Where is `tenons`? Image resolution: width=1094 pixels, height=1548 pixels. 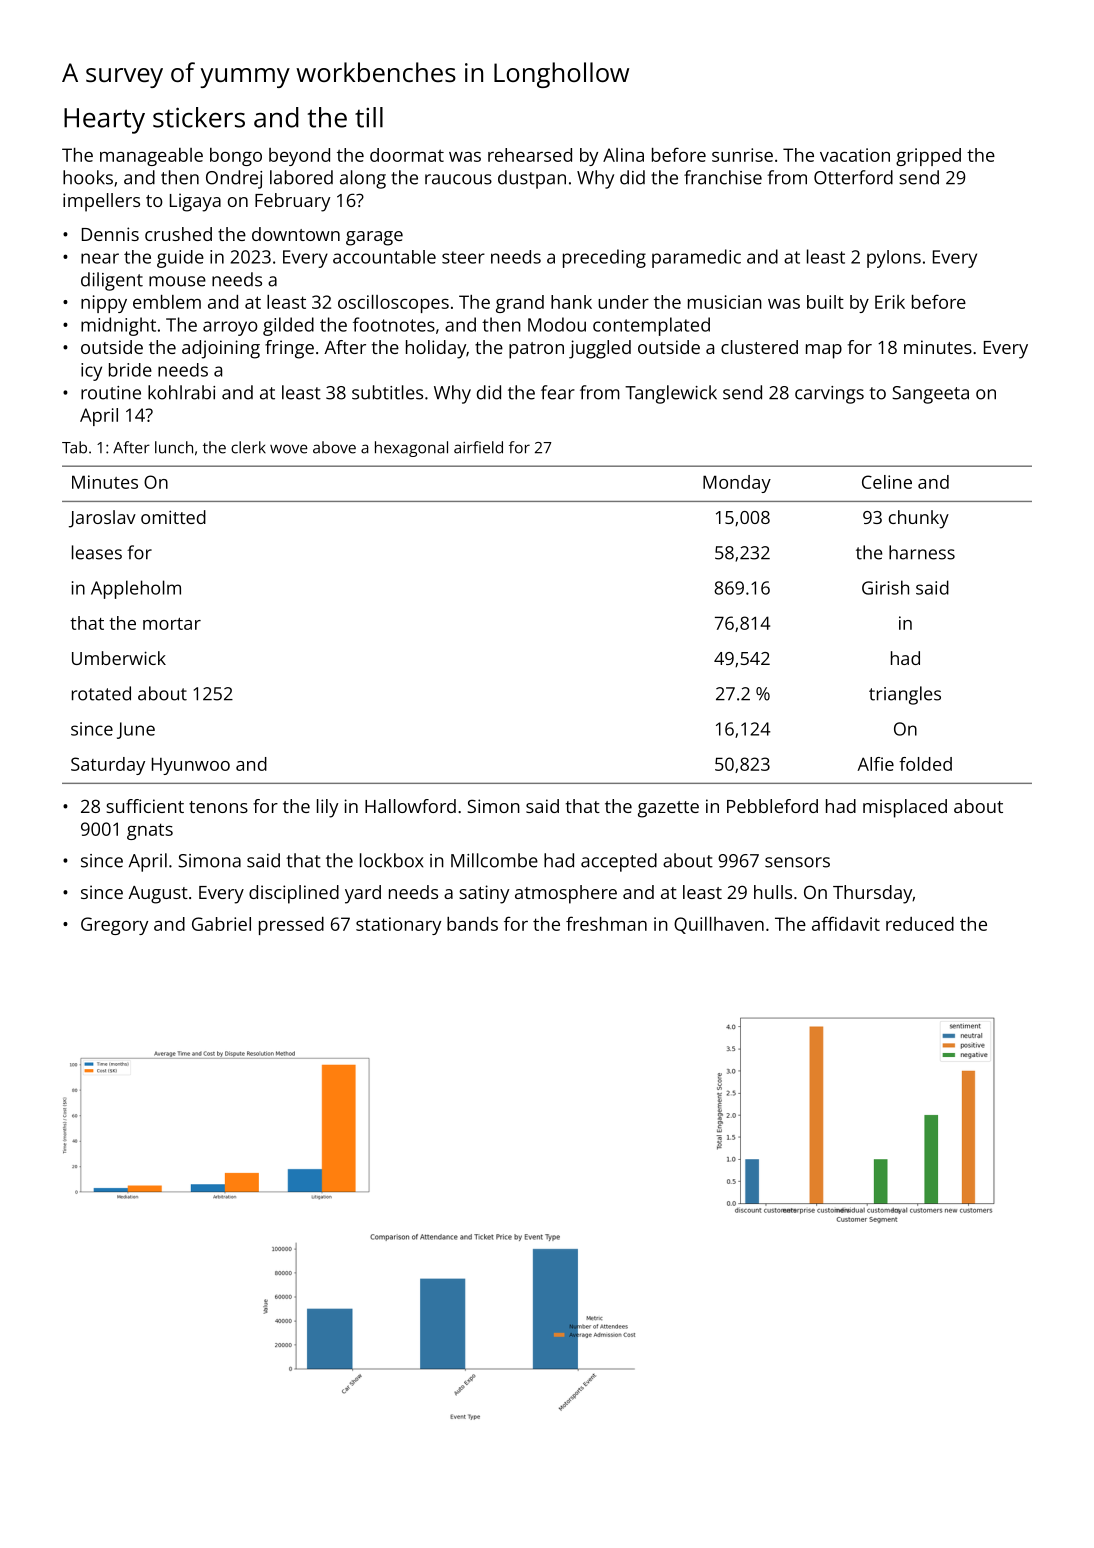 tenons is located at coordinates (218, 807).
